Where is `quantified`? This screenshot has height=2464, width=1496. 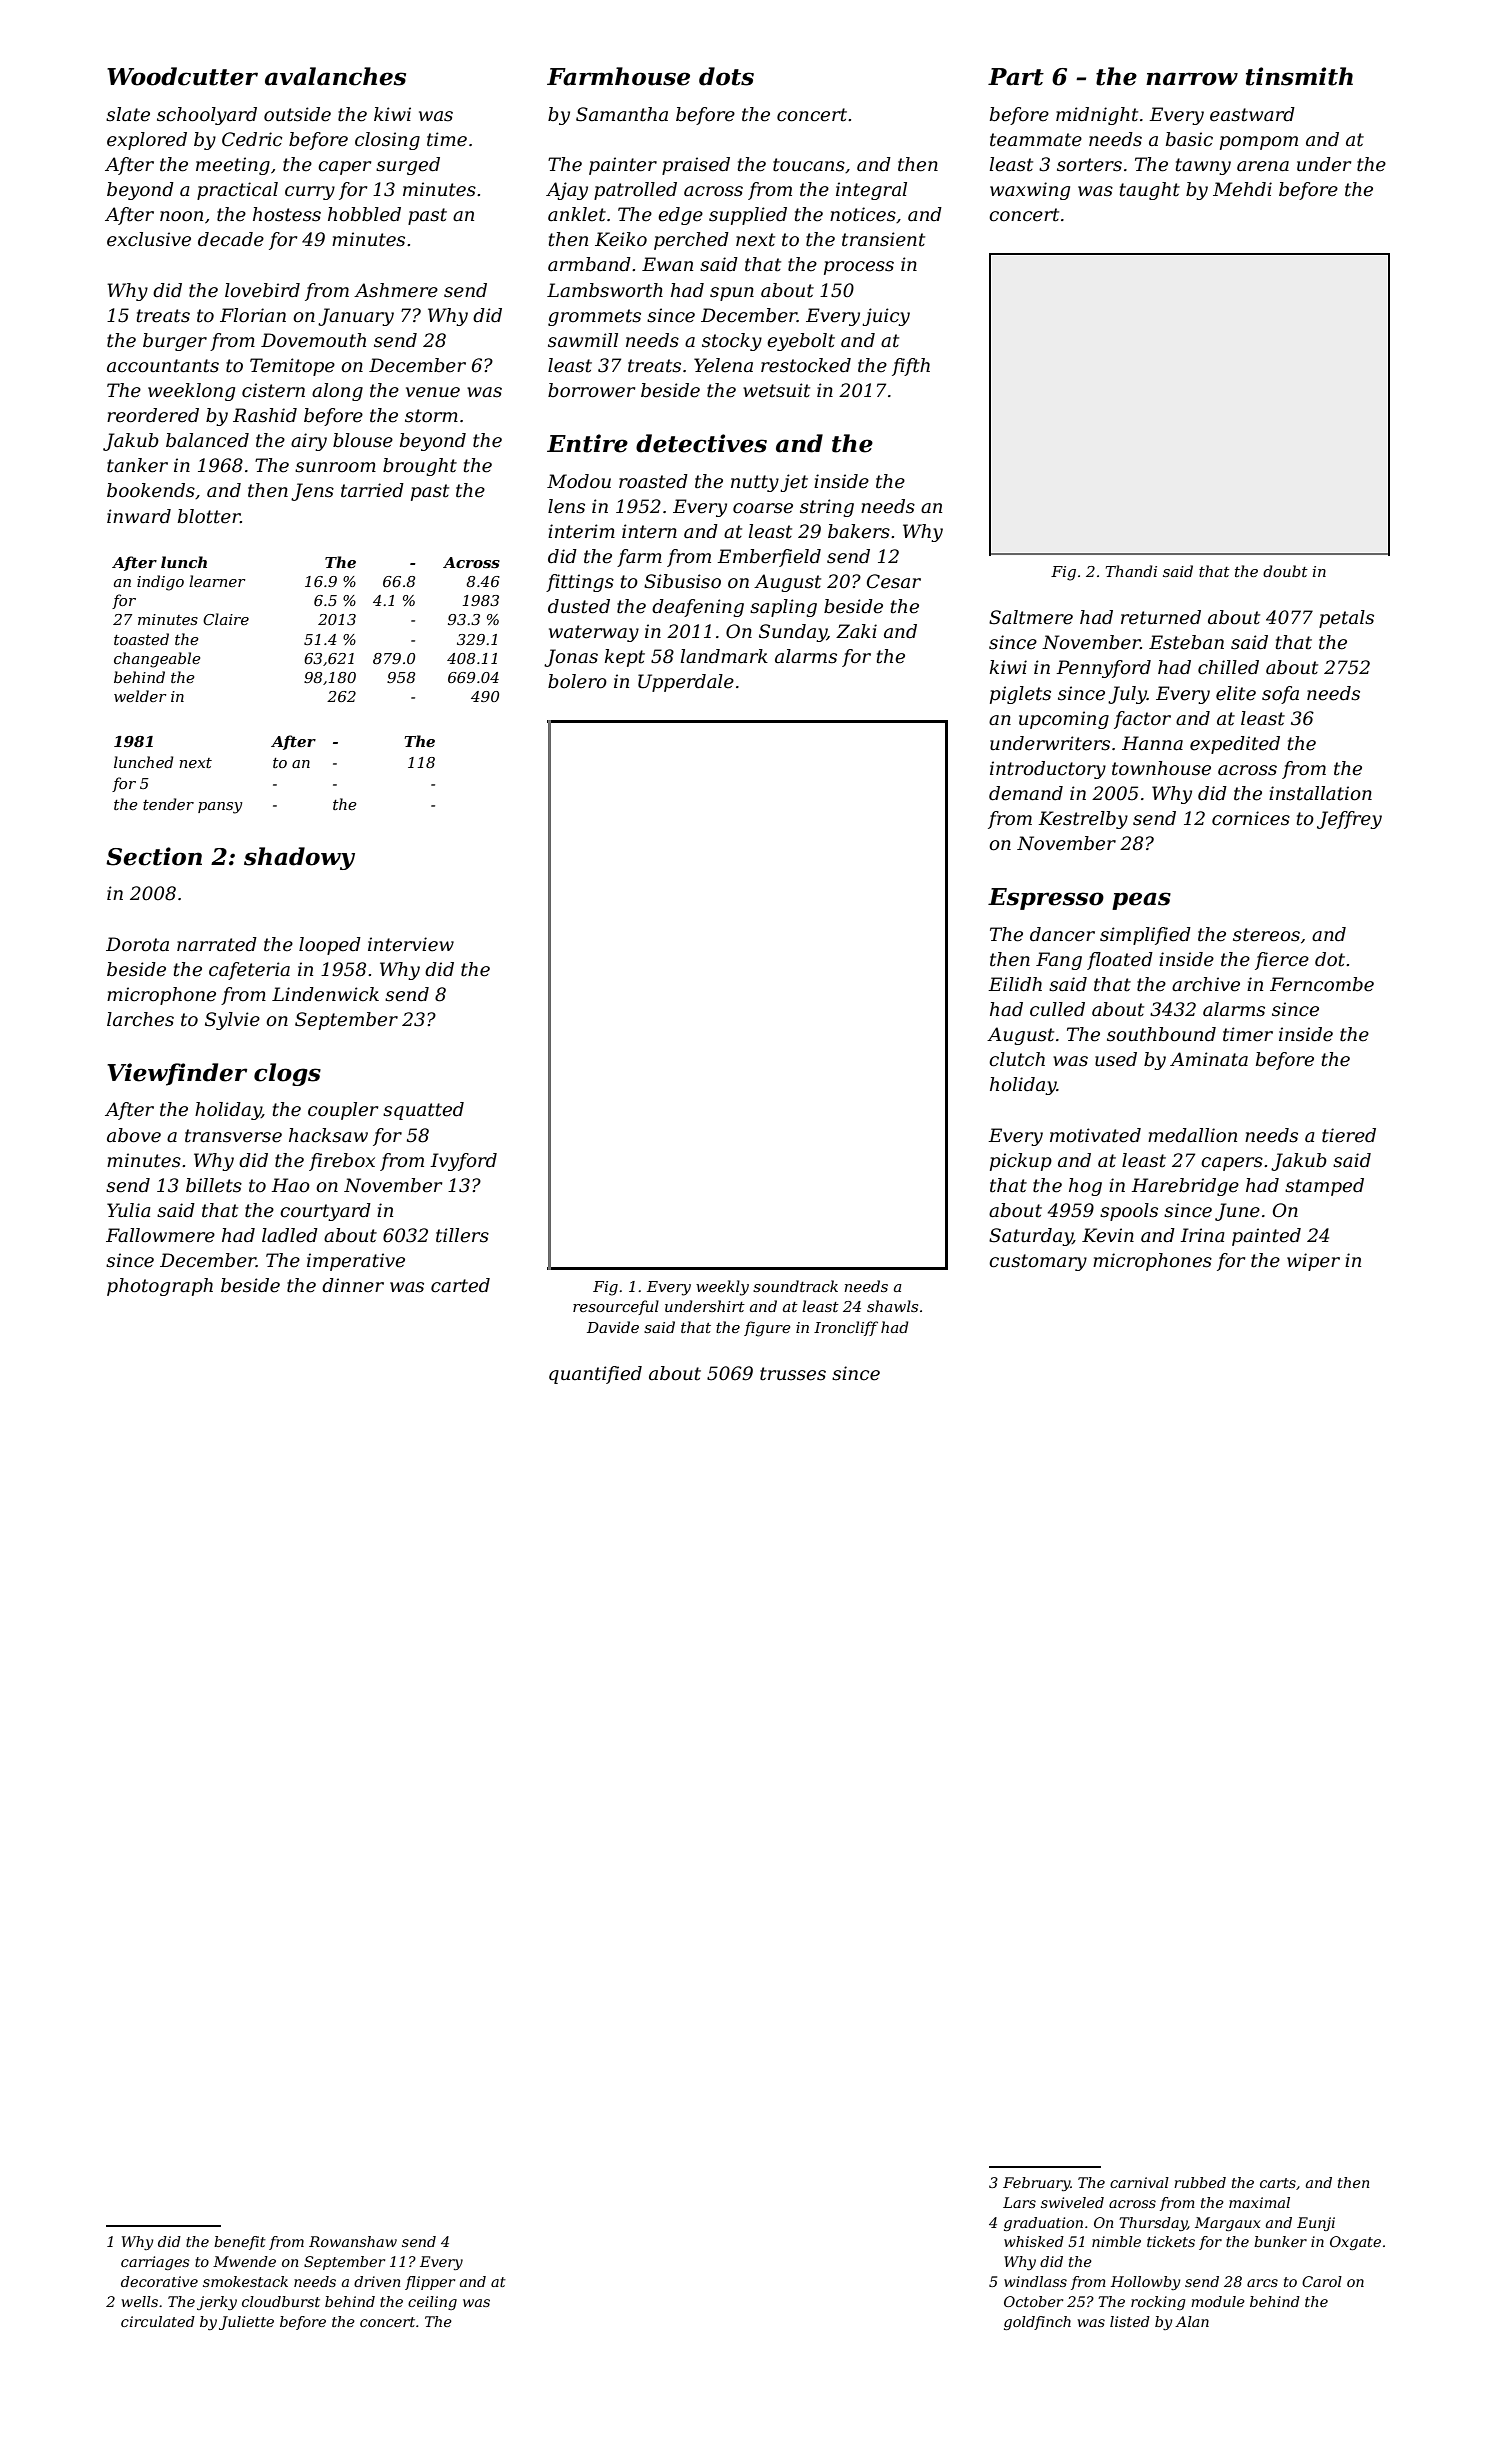 quantified is located at coordinates (595, 1375).
